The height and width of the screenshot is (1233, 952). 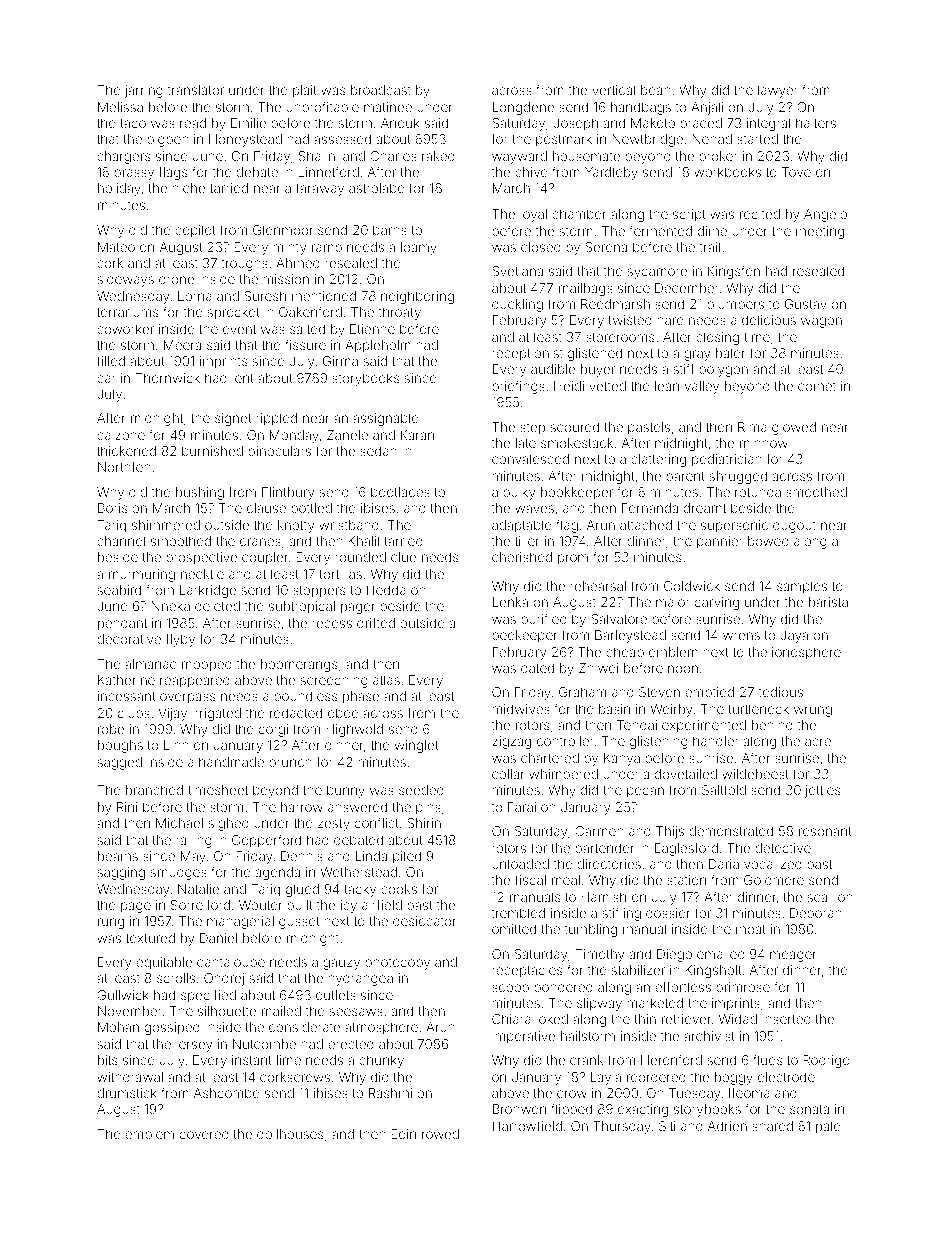 I want to click on Shirin, so click(x=424, y=823).
